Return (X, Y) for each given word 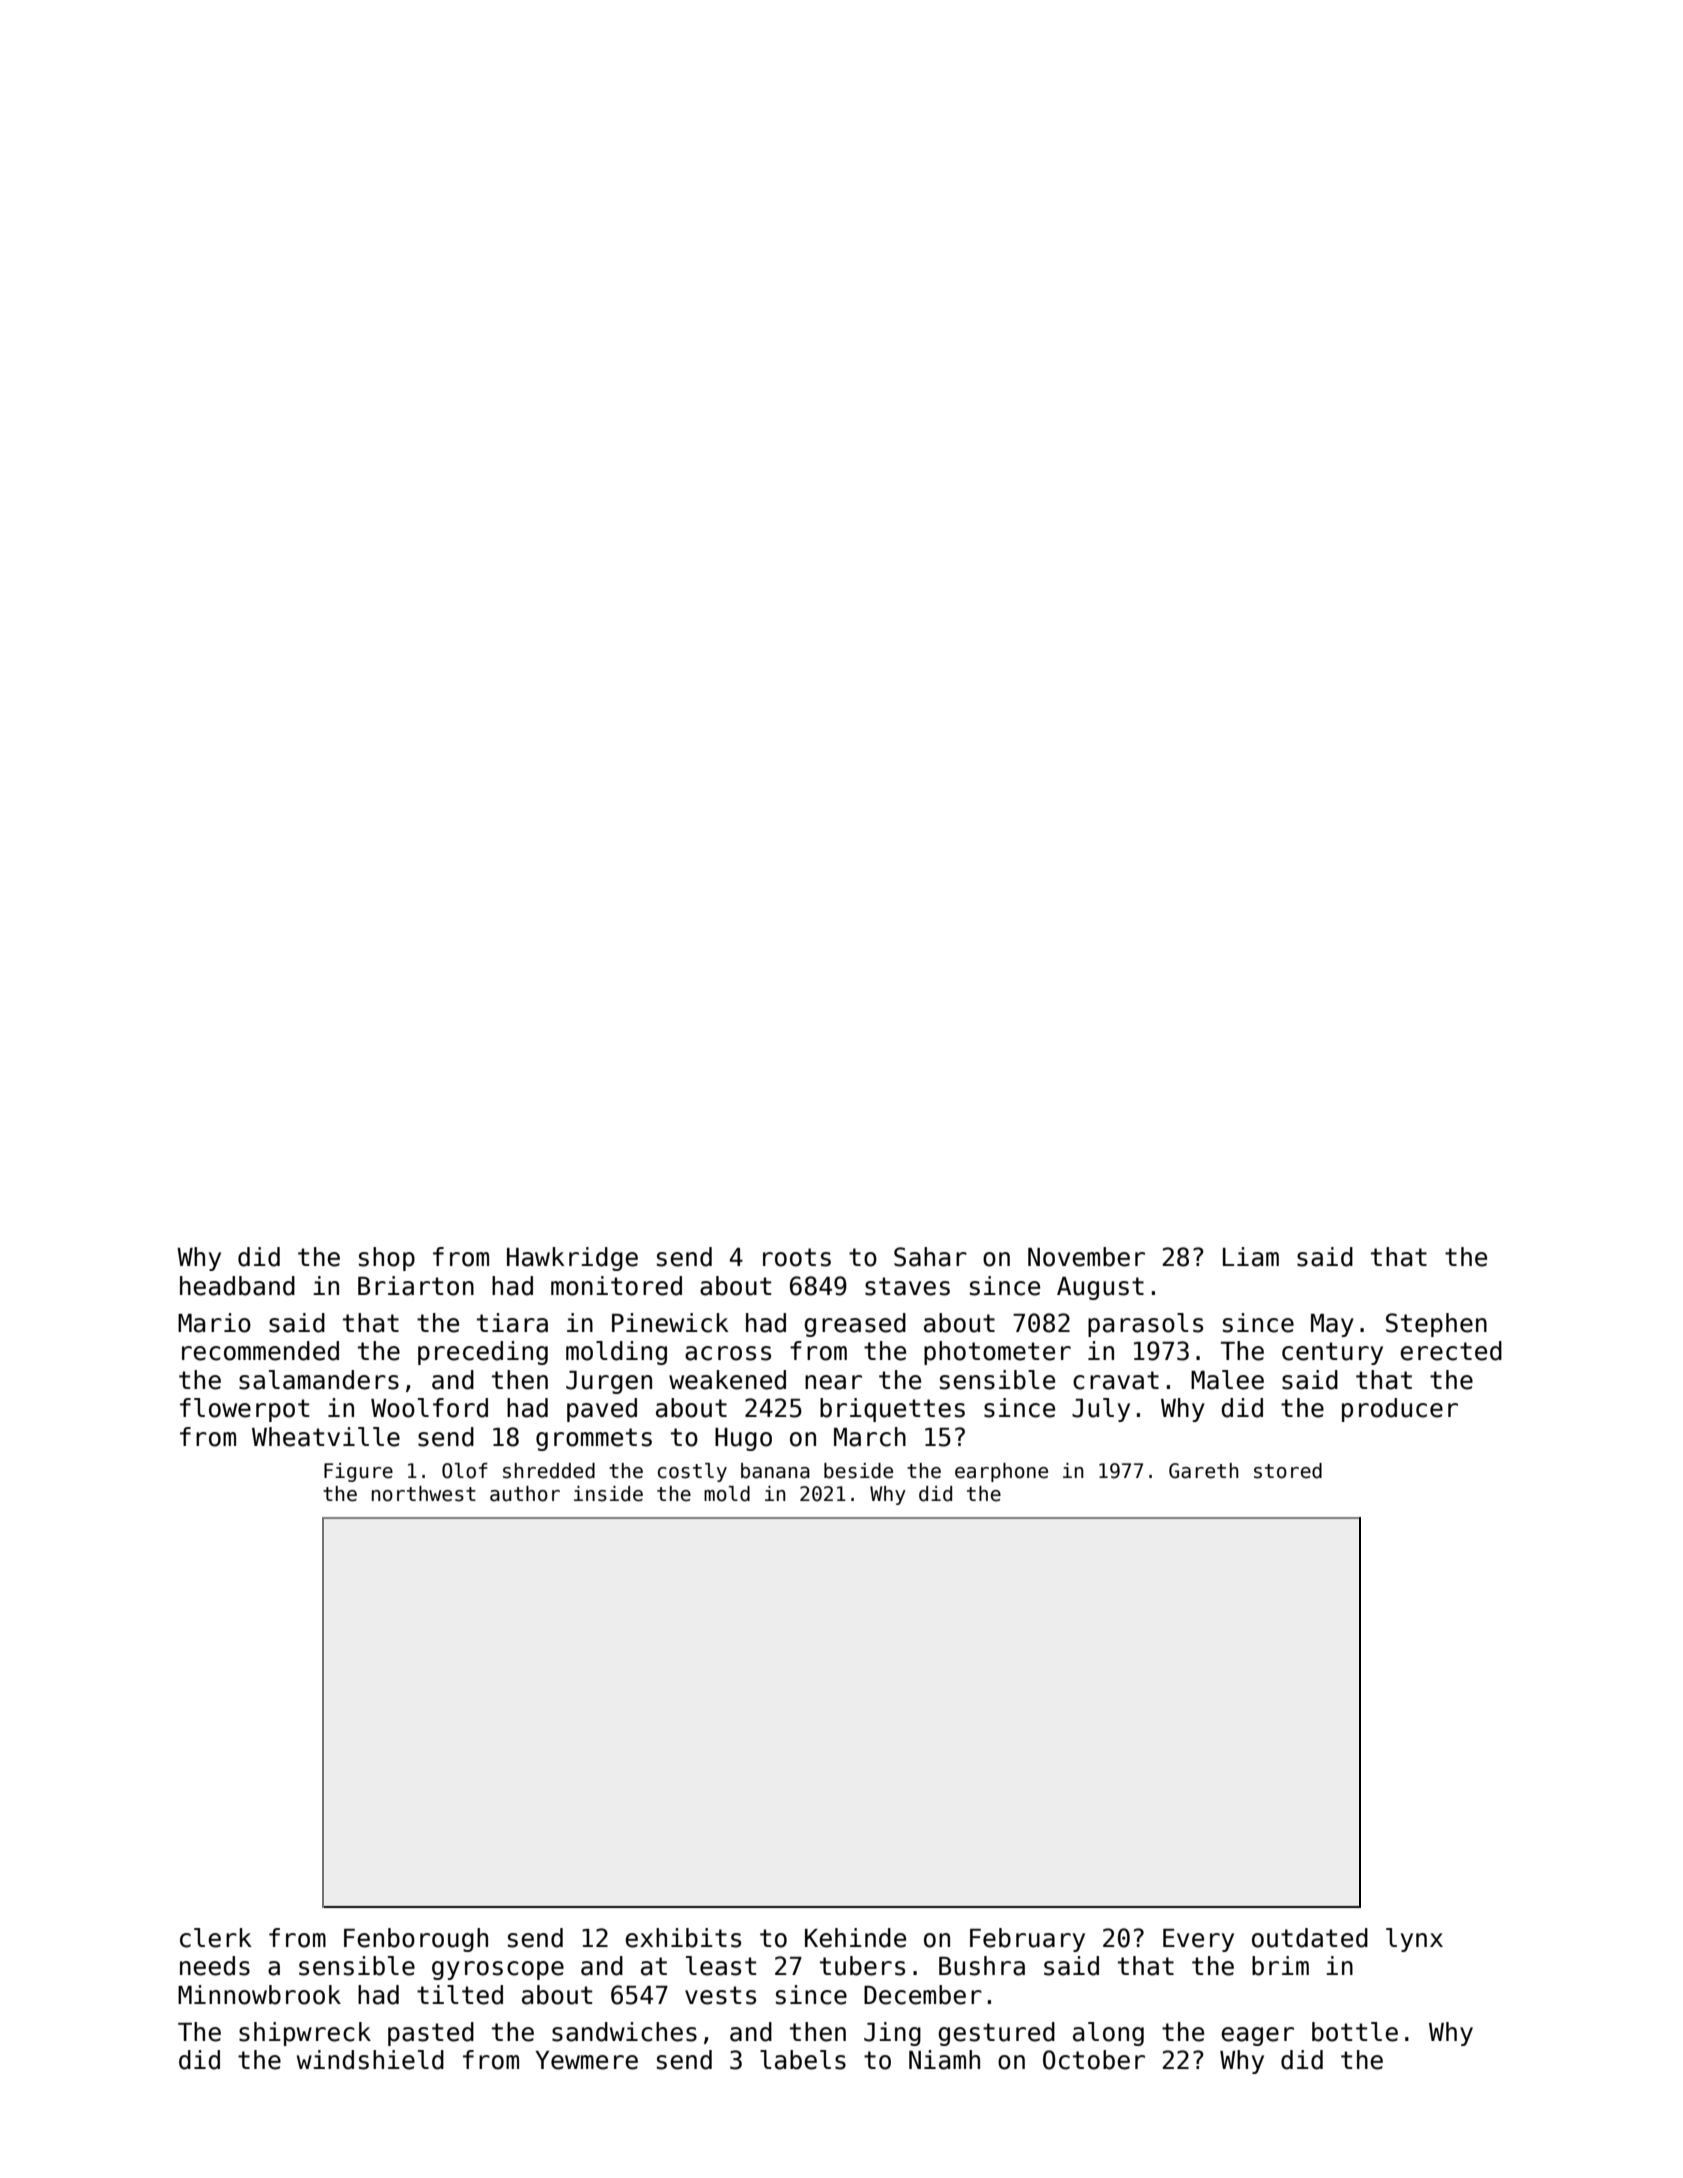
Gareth (1204, 1471)
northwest (424, 1494)
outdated (1310, 1938)
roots (797, 1257)
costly (692, 1472)
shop (387, 1259)
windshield (370, 2060)
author (525, 1494)
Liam (1251, 1257)
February (1027, 1940)
